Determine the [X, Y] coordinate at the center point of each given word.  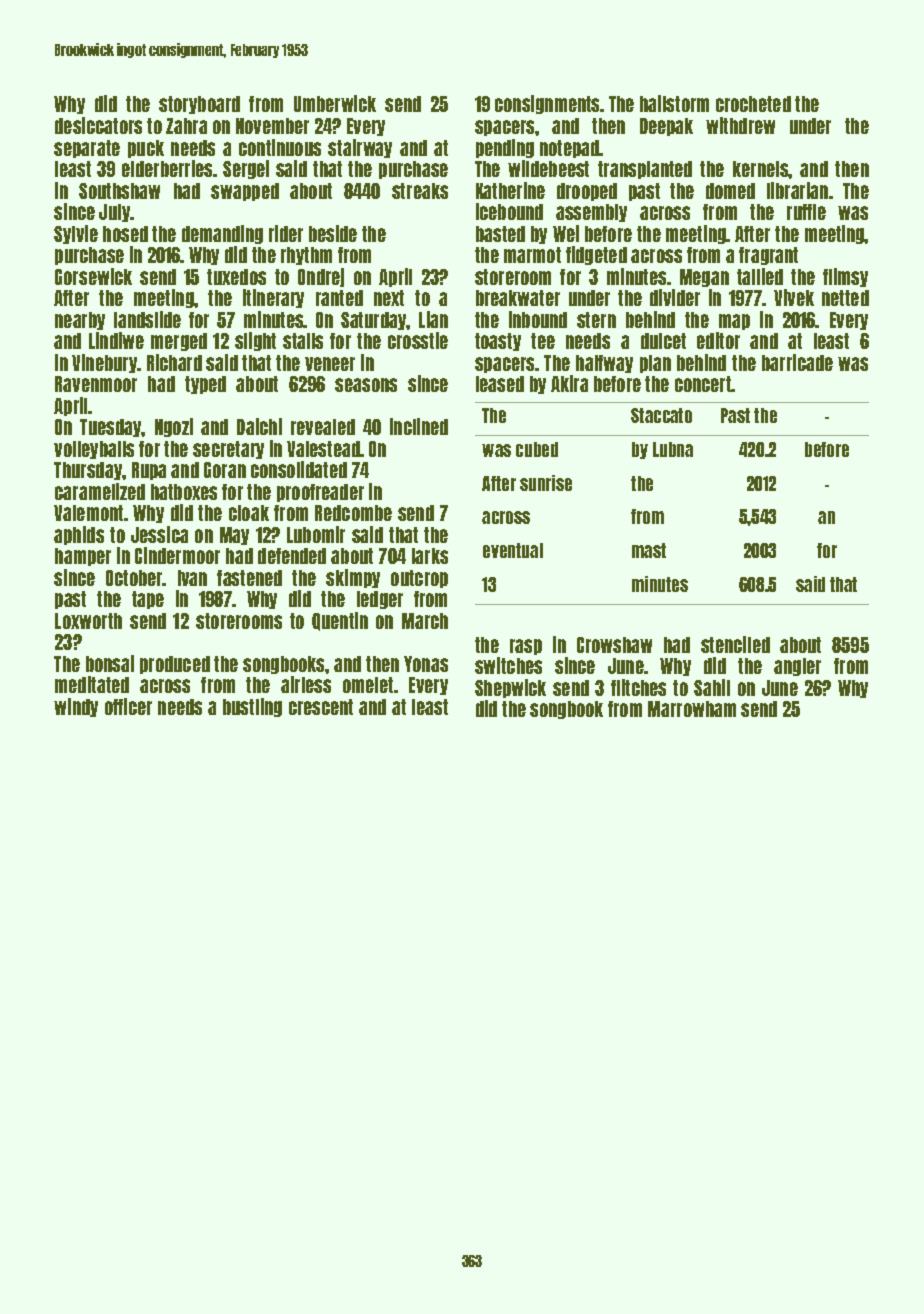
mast [649, 550]
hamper [83, 557]
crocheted [753, 104]
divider [675, 297]
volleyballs [94, 450]
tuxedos [236, 277]
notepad [570, 149]
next [389, 298]
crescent [321, 707]
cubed [537, 449]
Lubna [673, 449]
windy [76, 707]
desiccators [98, 125]
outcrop [419, 579]
